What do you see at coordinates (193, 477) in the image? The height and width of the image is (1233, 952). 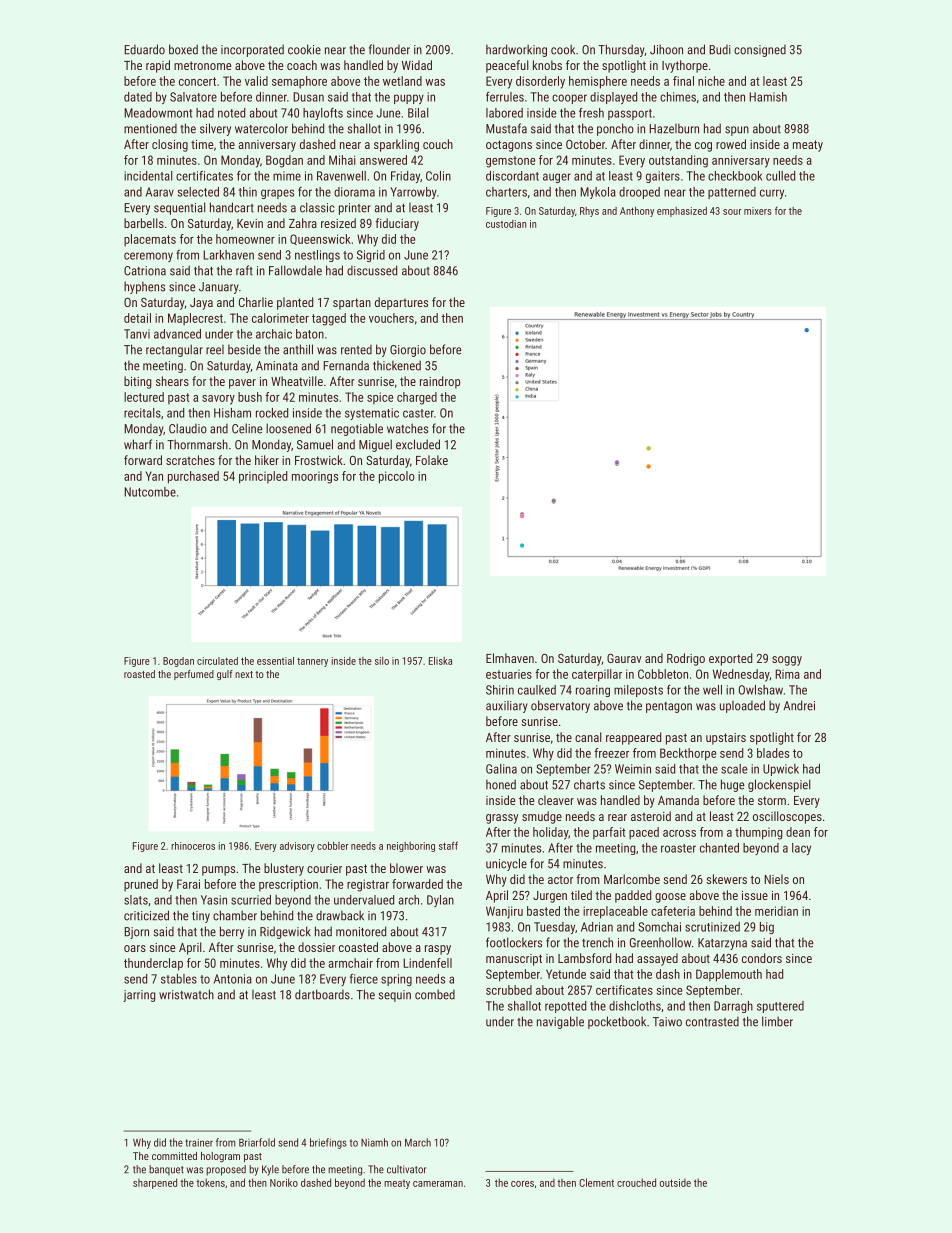 I see `purchased` at bounding box center [193, 477].
